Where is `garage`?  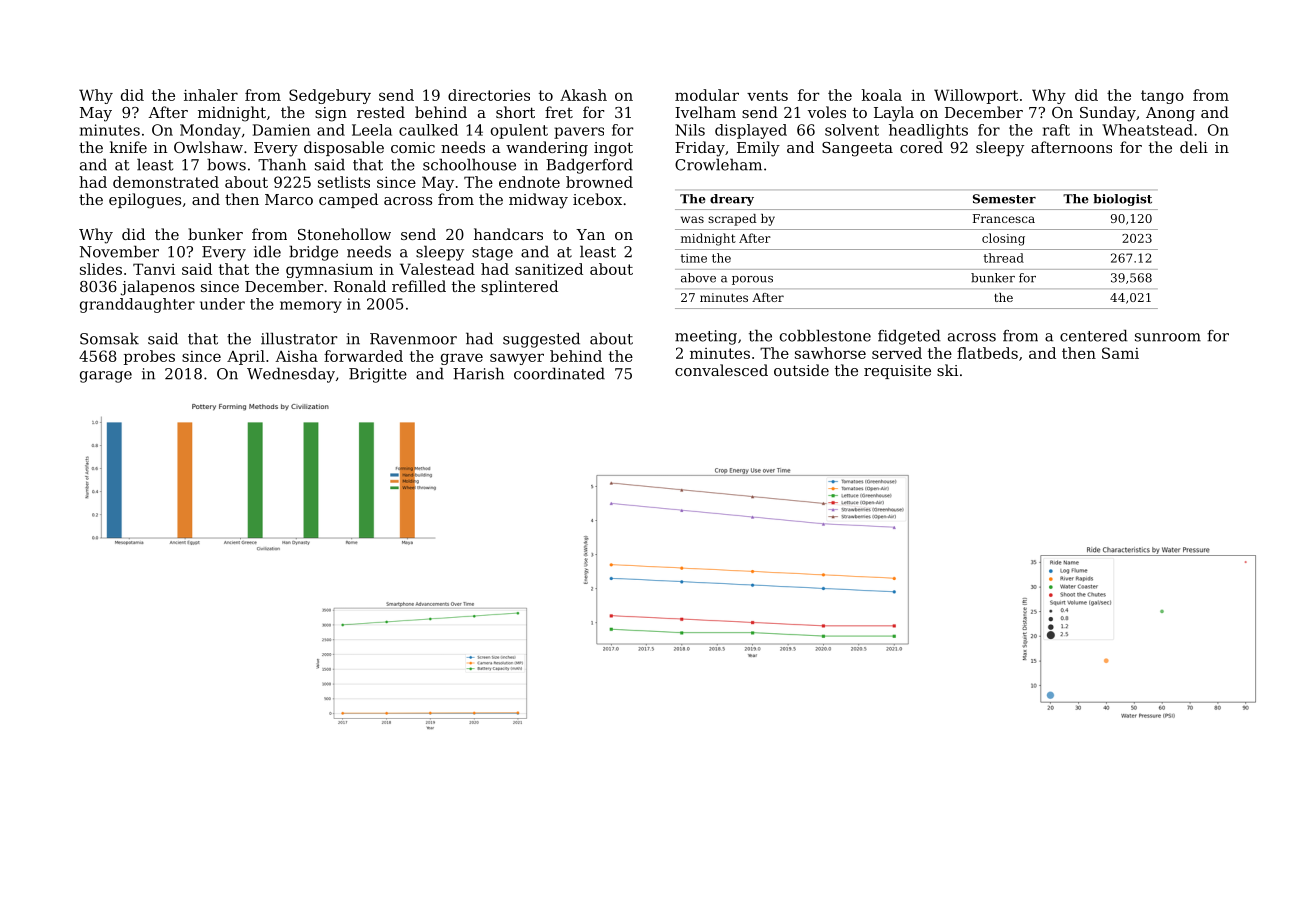
garage is located at coordinates (106, 377).
